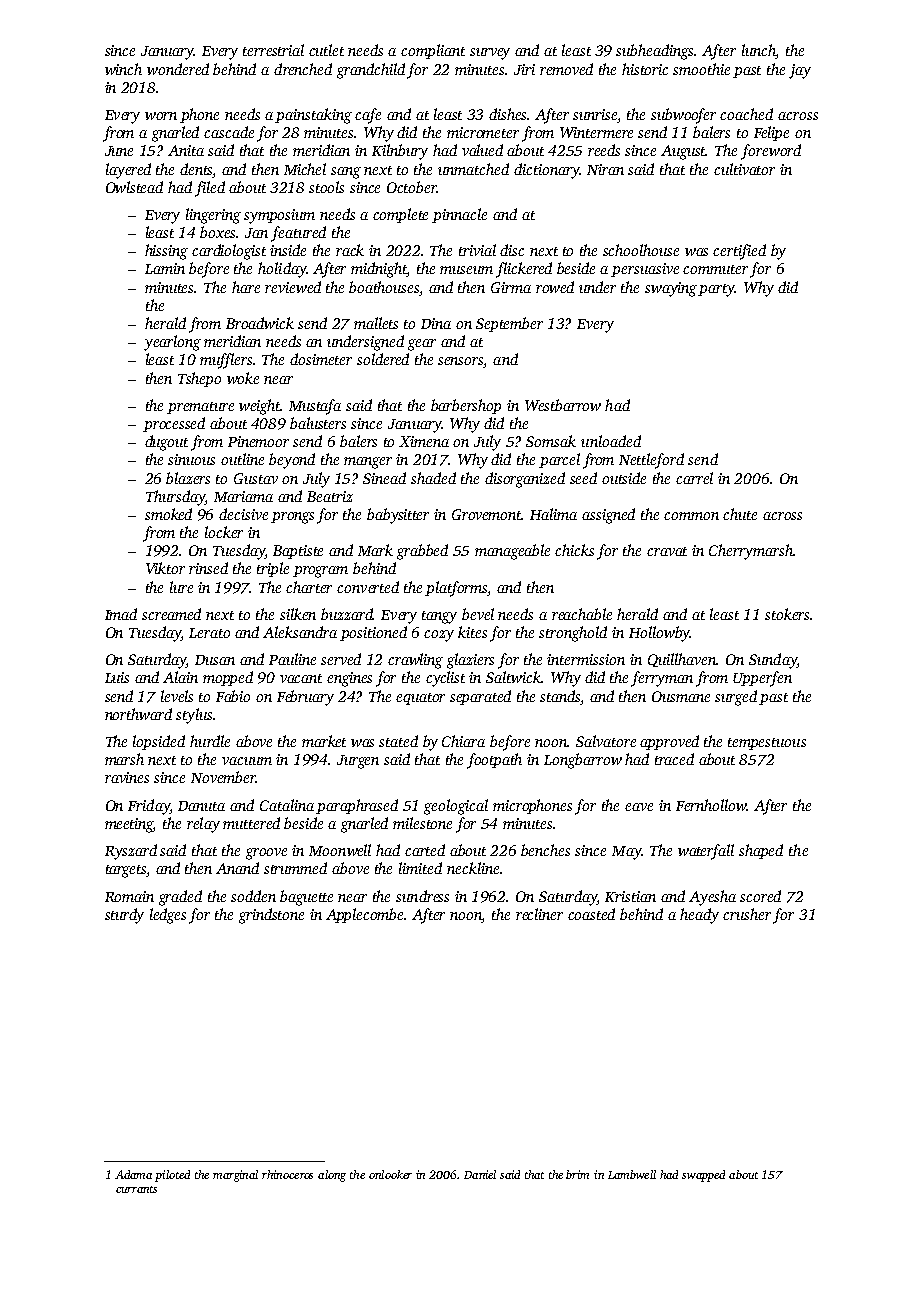 This screenshot has width=924, height=1308. What do you see at coordinates (133, 1174) in the screenshot?
I see `Adama` at bounding box center [133, 1174].
